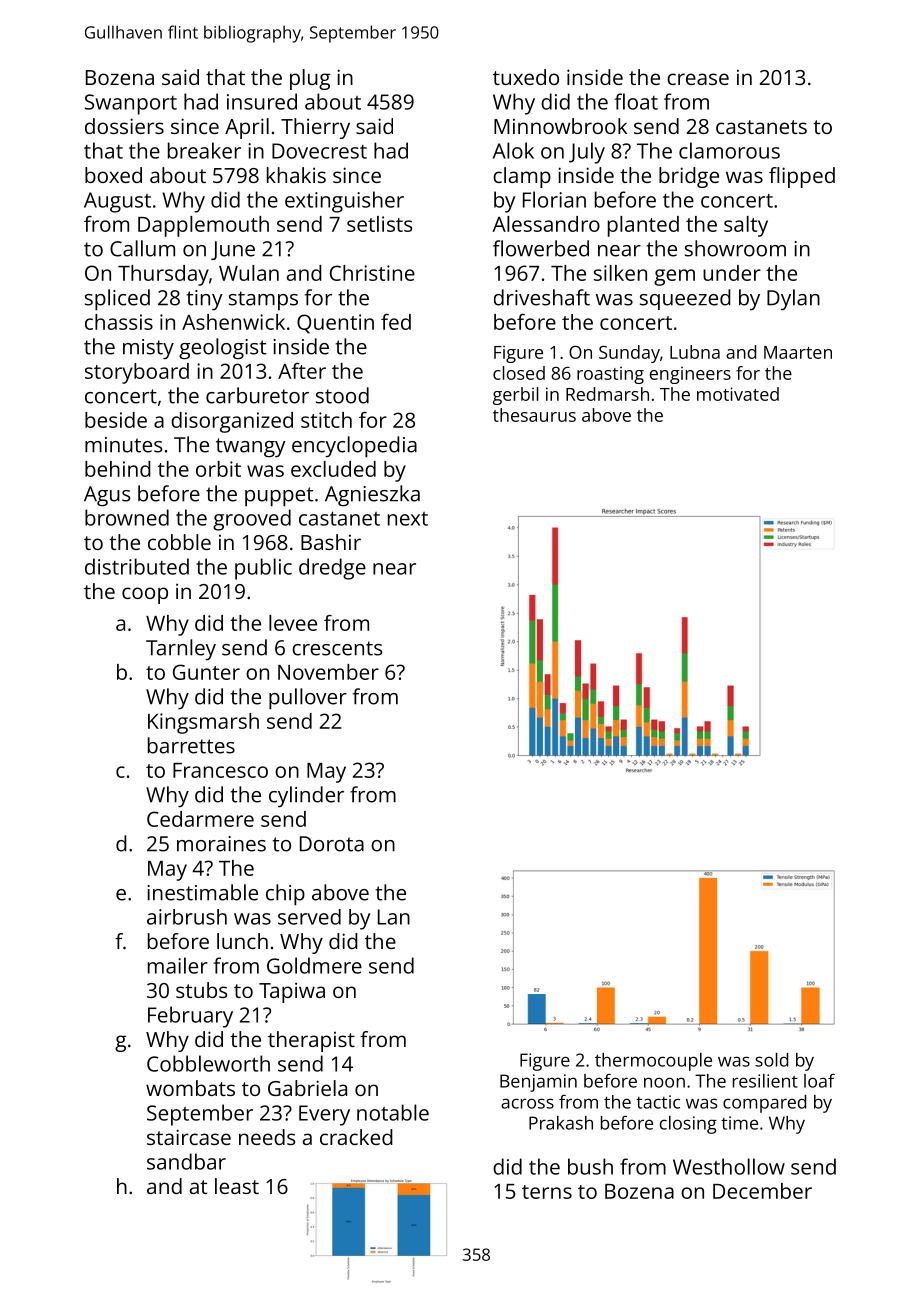  I want to click on browned, so click(127, 517).
